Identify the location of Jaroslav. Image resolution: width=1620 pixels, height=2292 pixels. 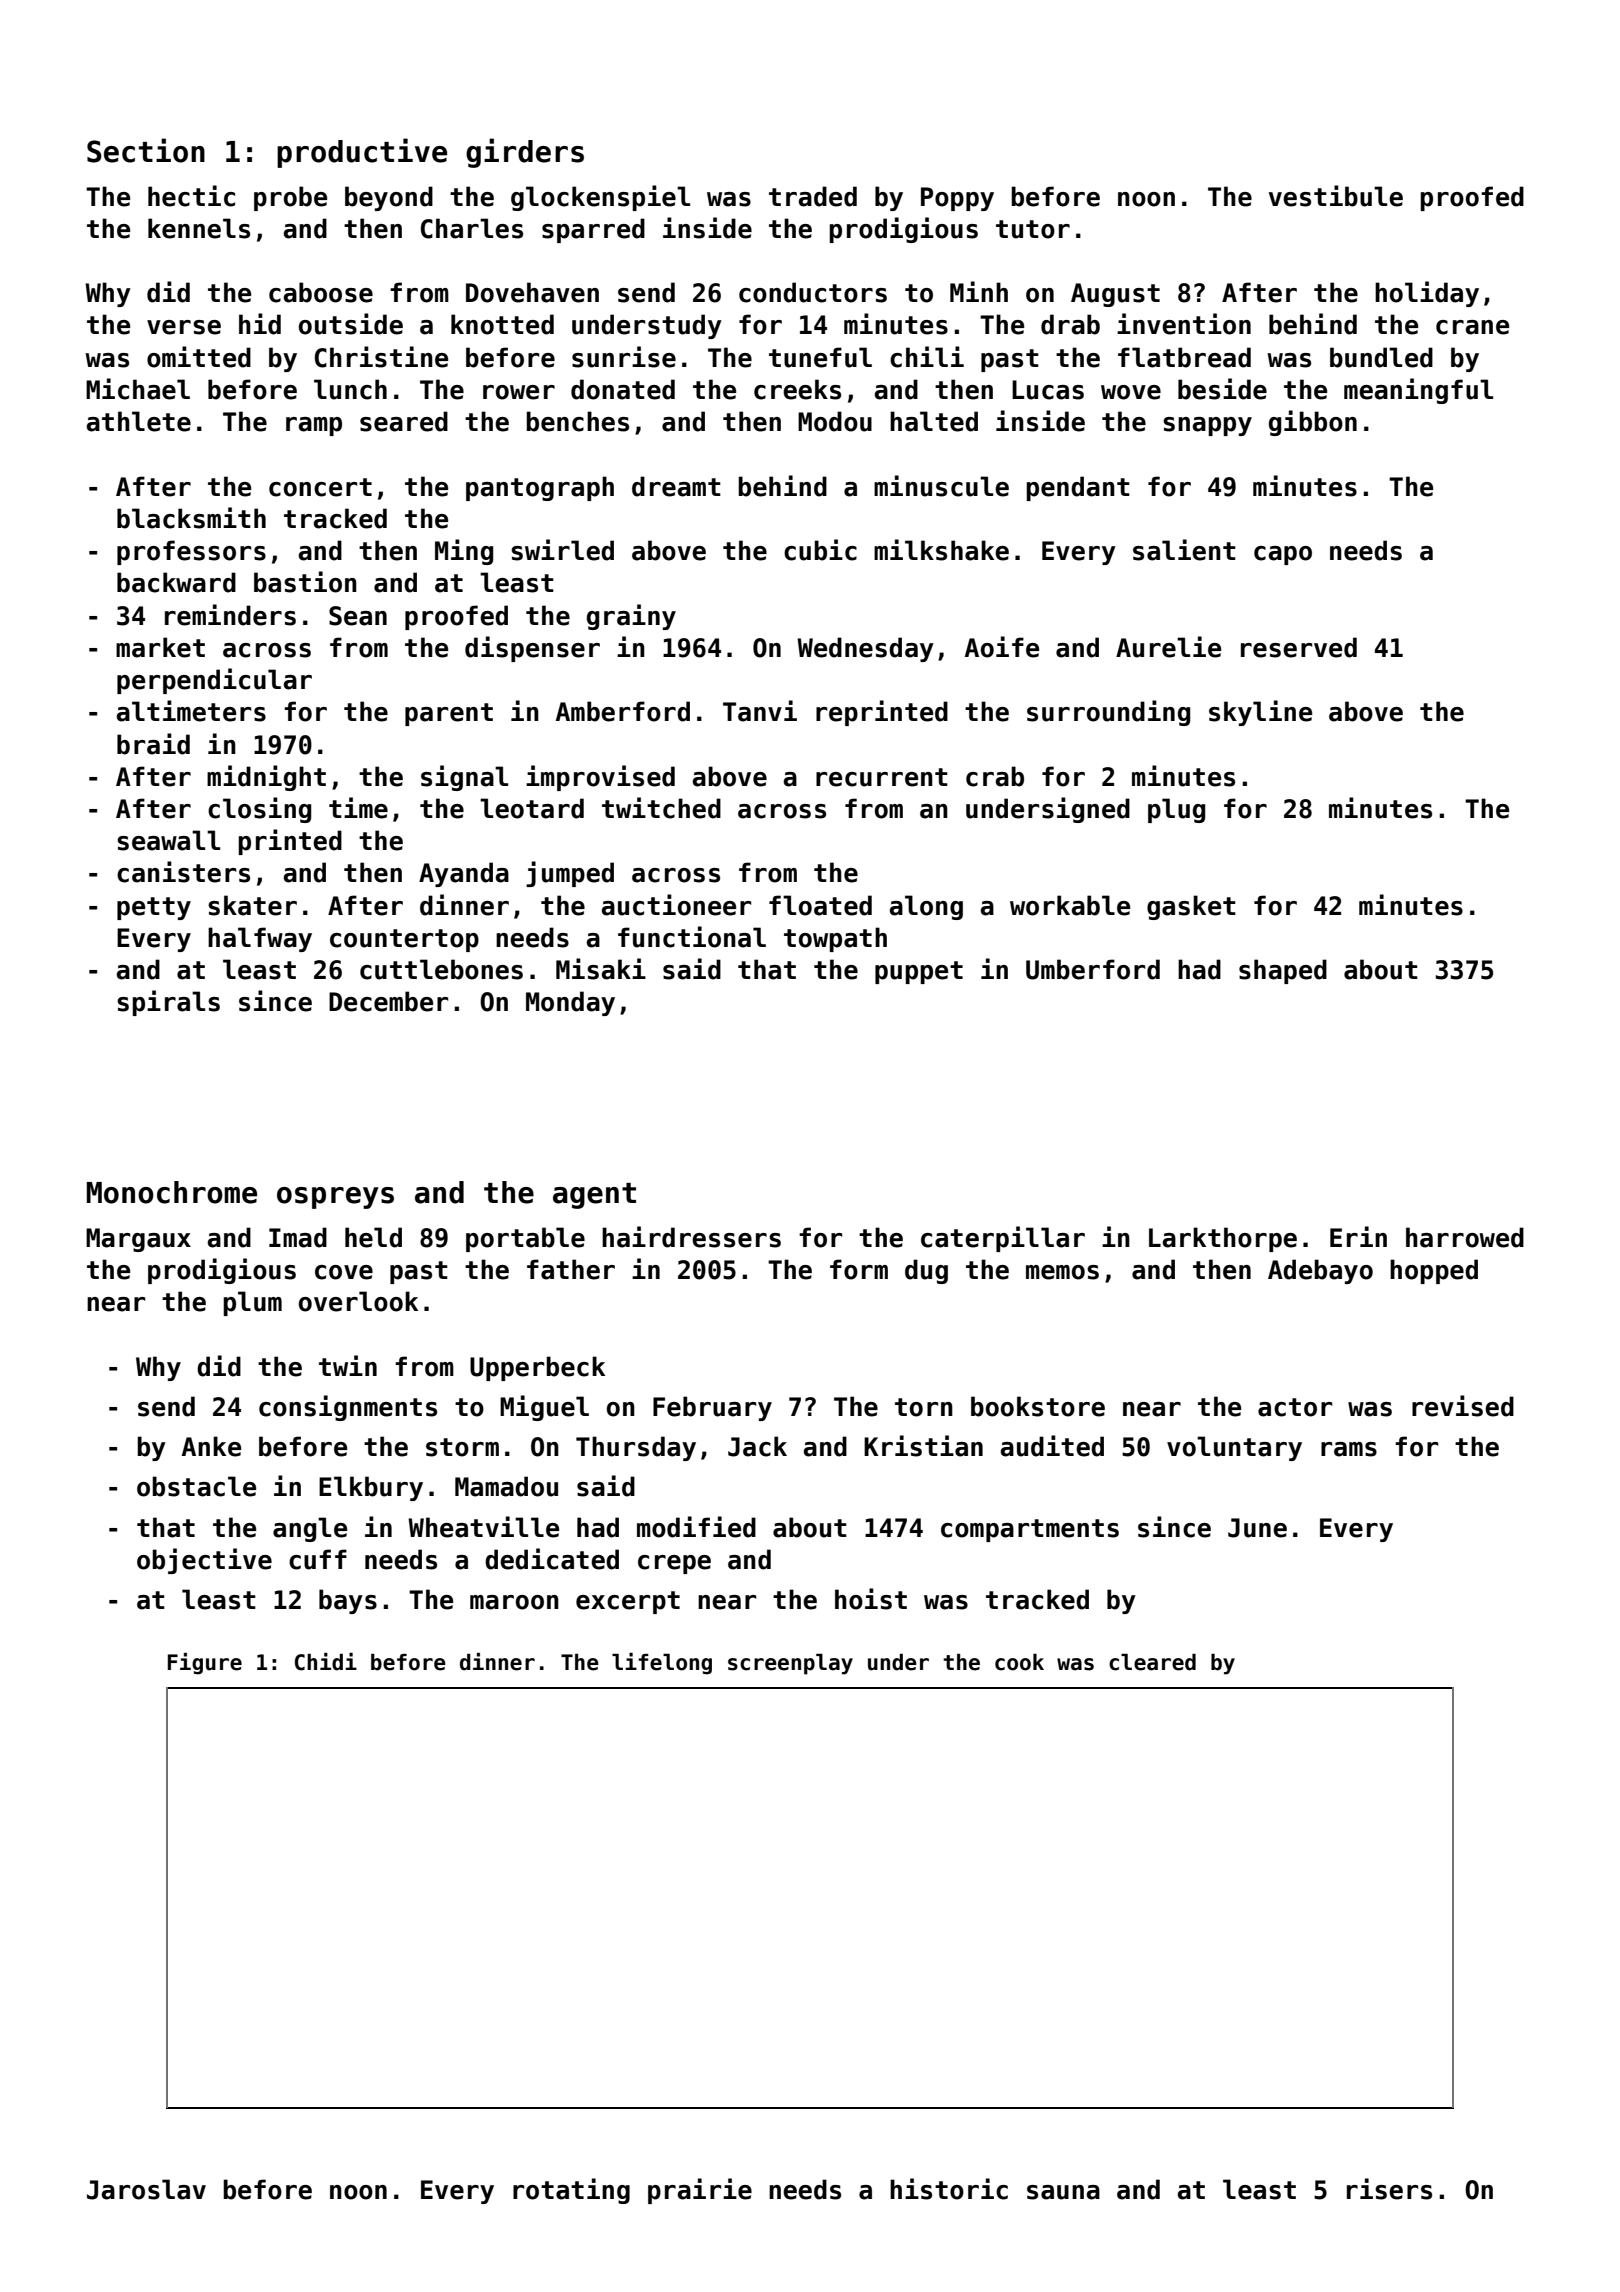
(146, 2189).
